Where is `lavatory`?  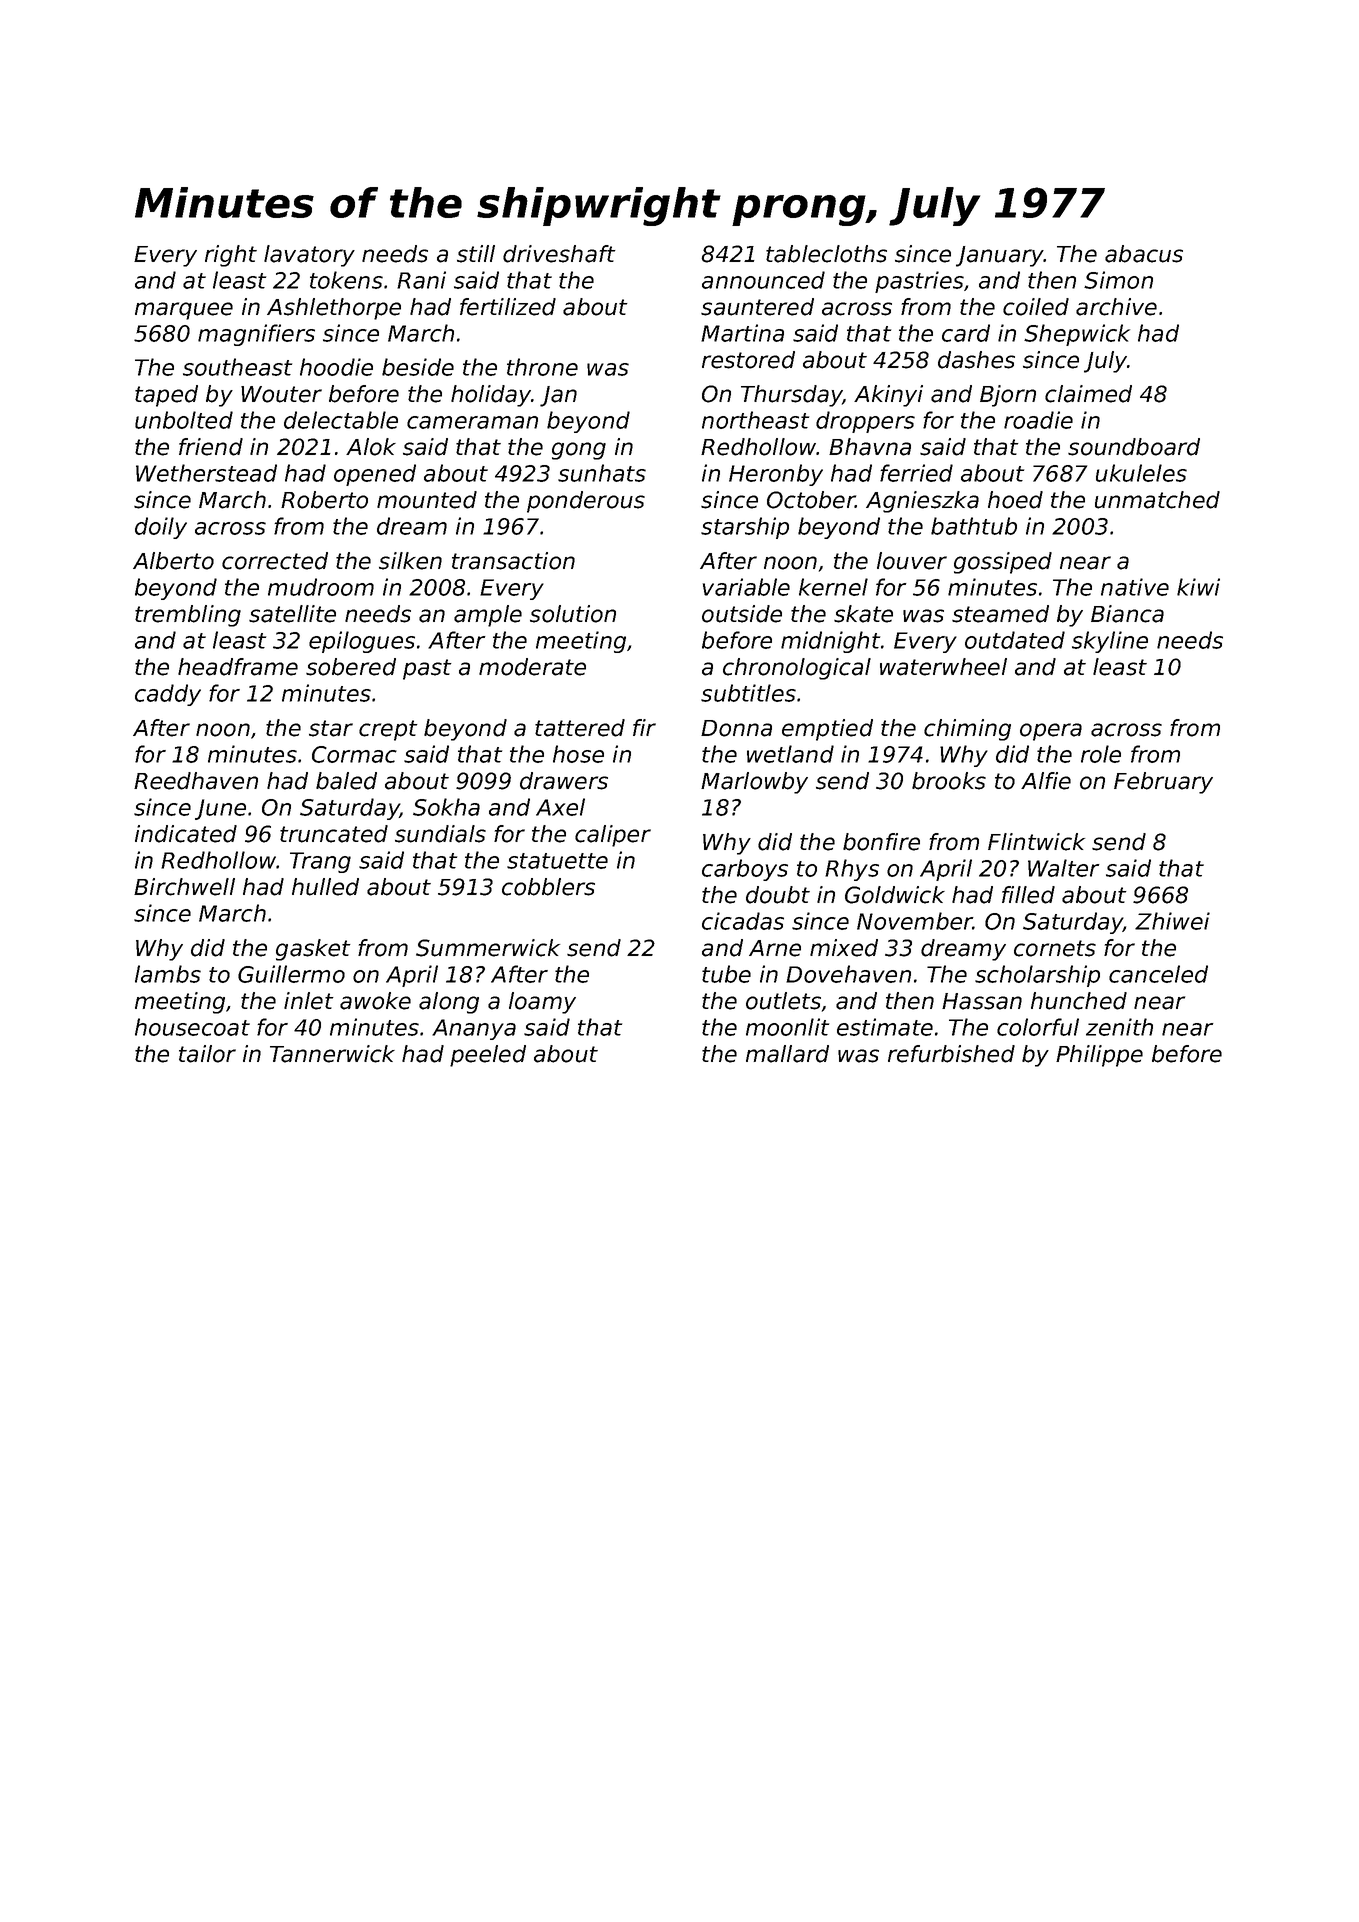 lavatory is located at coordinates (309, 256).
